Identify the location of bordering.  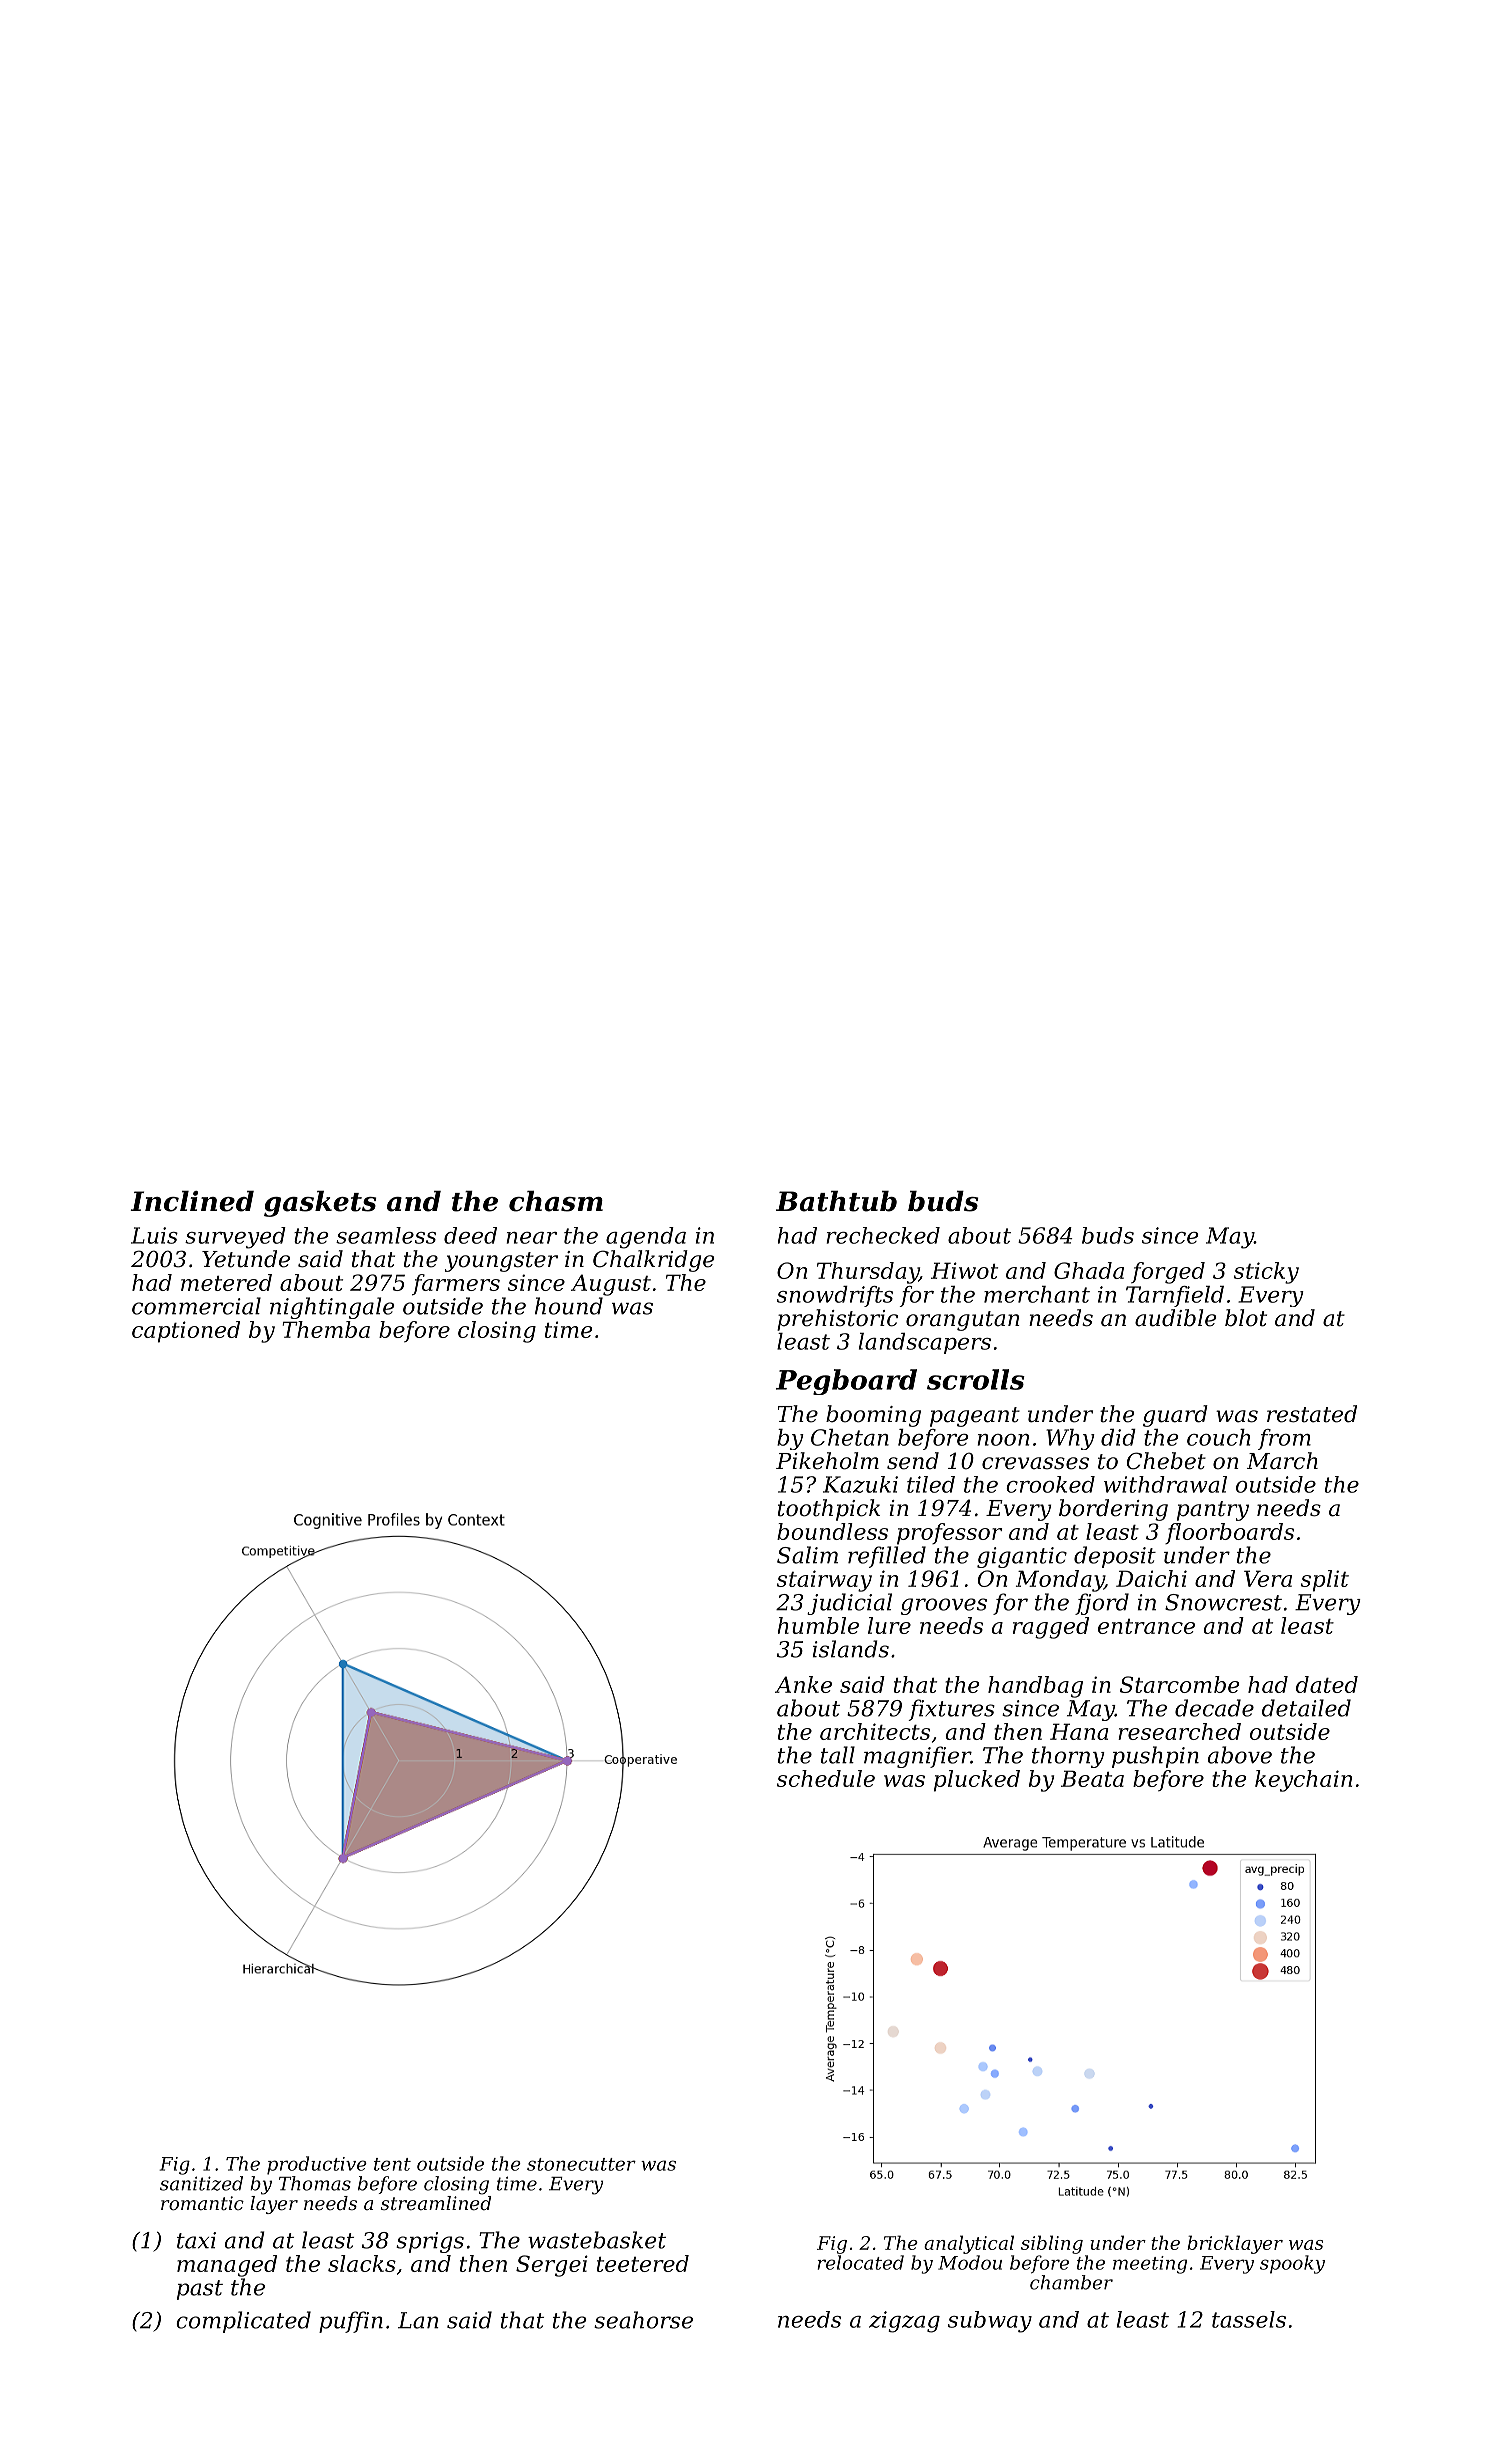
(1113, 1510).
